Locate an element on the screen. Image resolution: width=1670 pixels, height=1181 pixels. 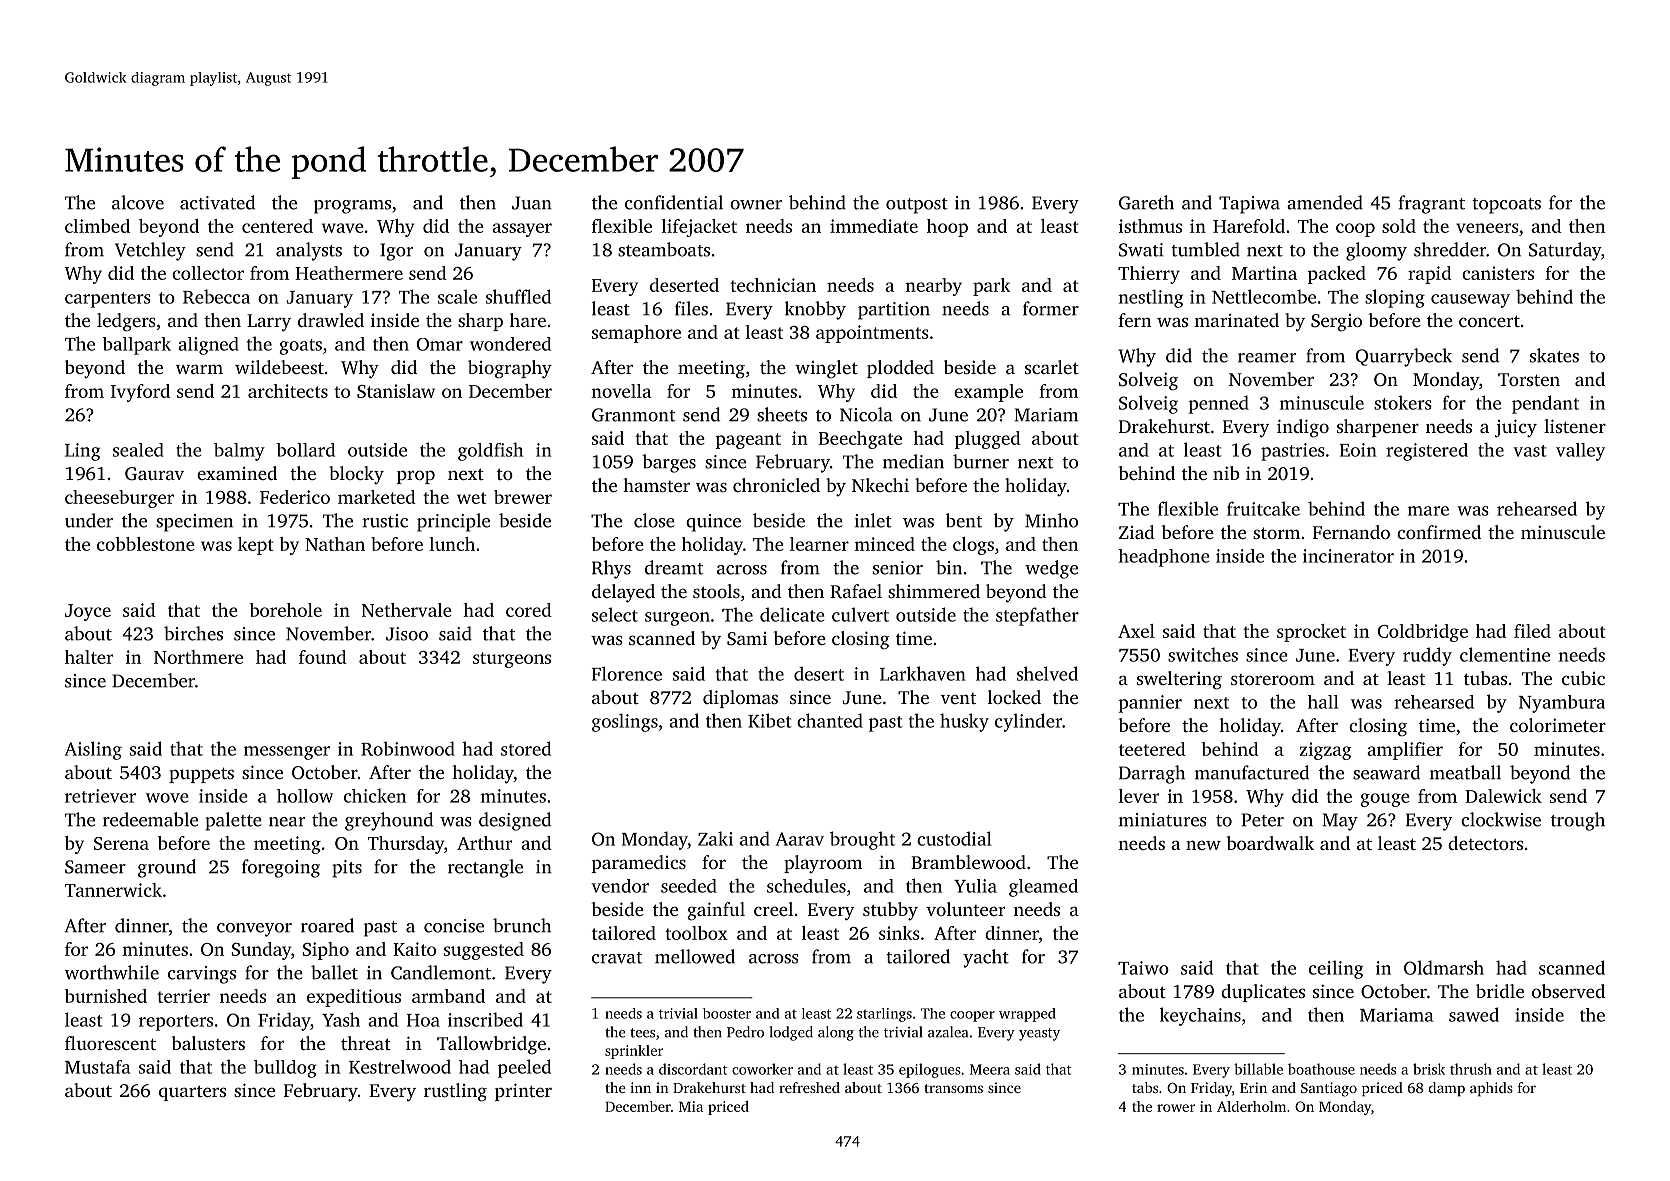
owner is located at coordinates (756, 205).
